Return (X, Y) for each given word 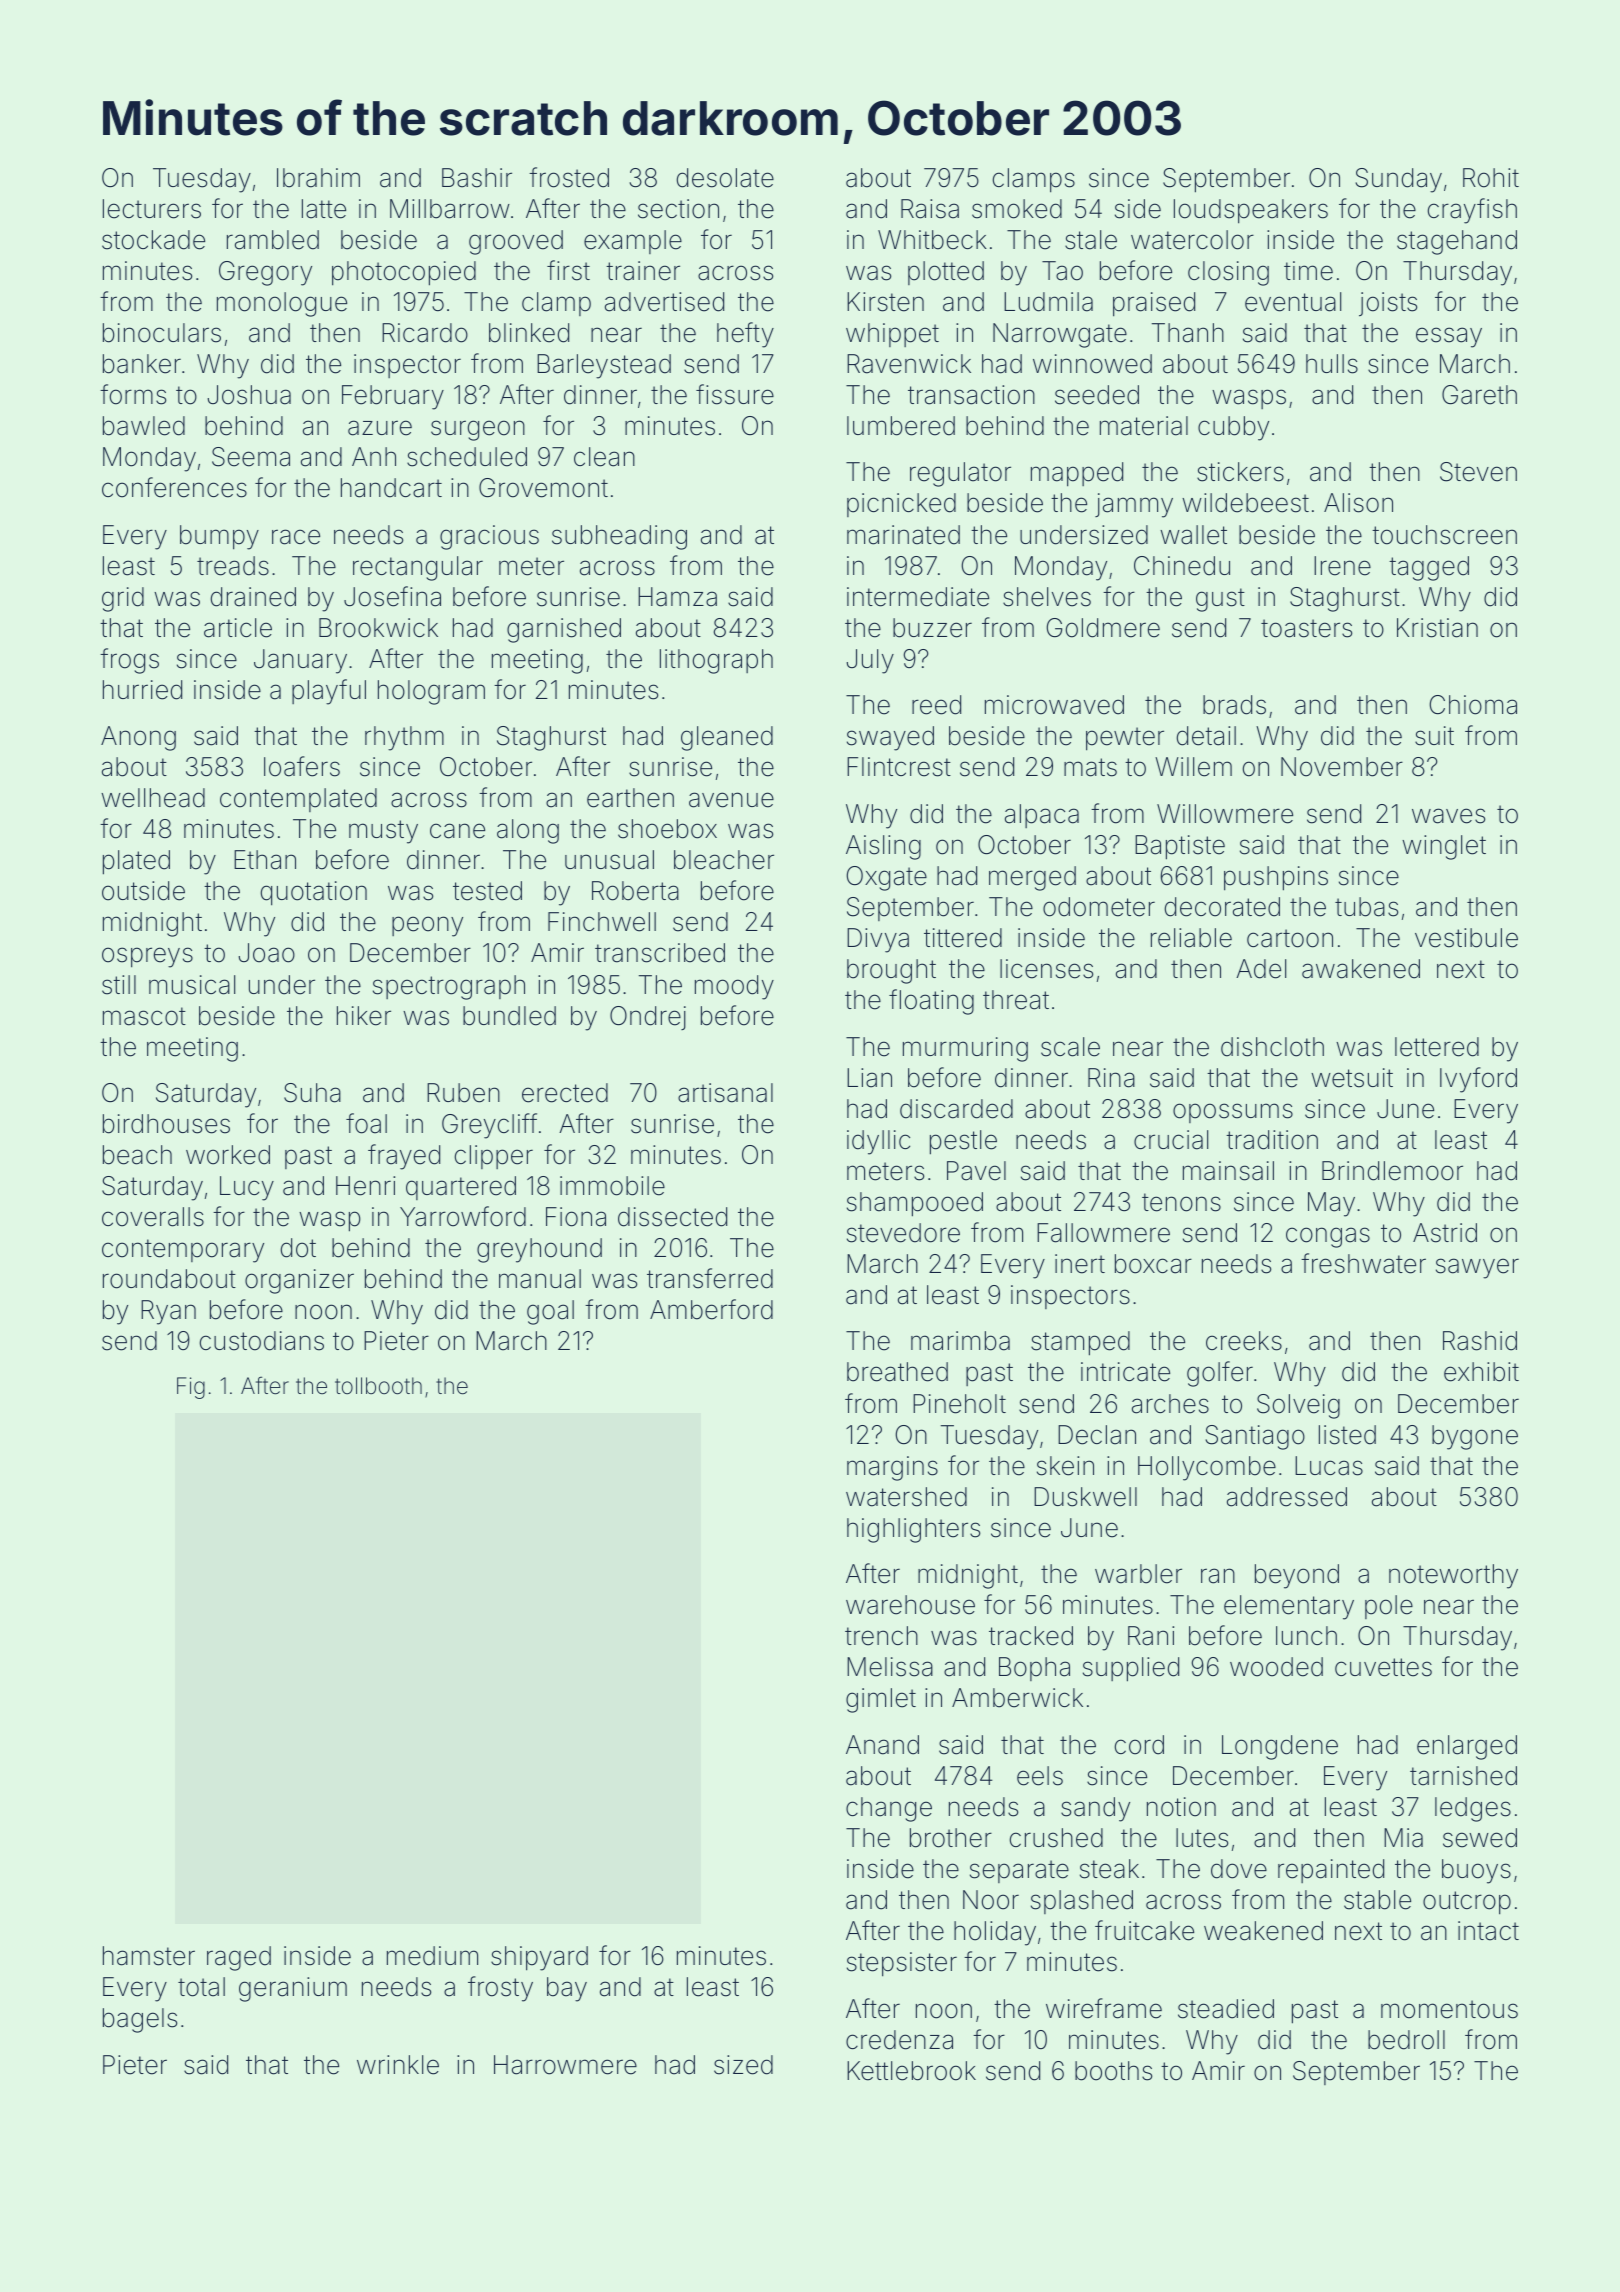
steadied (1226, 2009)
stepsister (902, 1964)
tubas (1366, 907)
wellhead (153, 798)
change (889, 1809)
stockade (153, 240)
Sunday (1399, 180)
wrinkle (398, 2065)
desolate (725, 178)
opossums (1233, 1113)
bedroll (1406, 2040)
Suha (312, 1093)
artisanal (725, 1093)
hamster (149, 1956)
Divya (878, 940)
